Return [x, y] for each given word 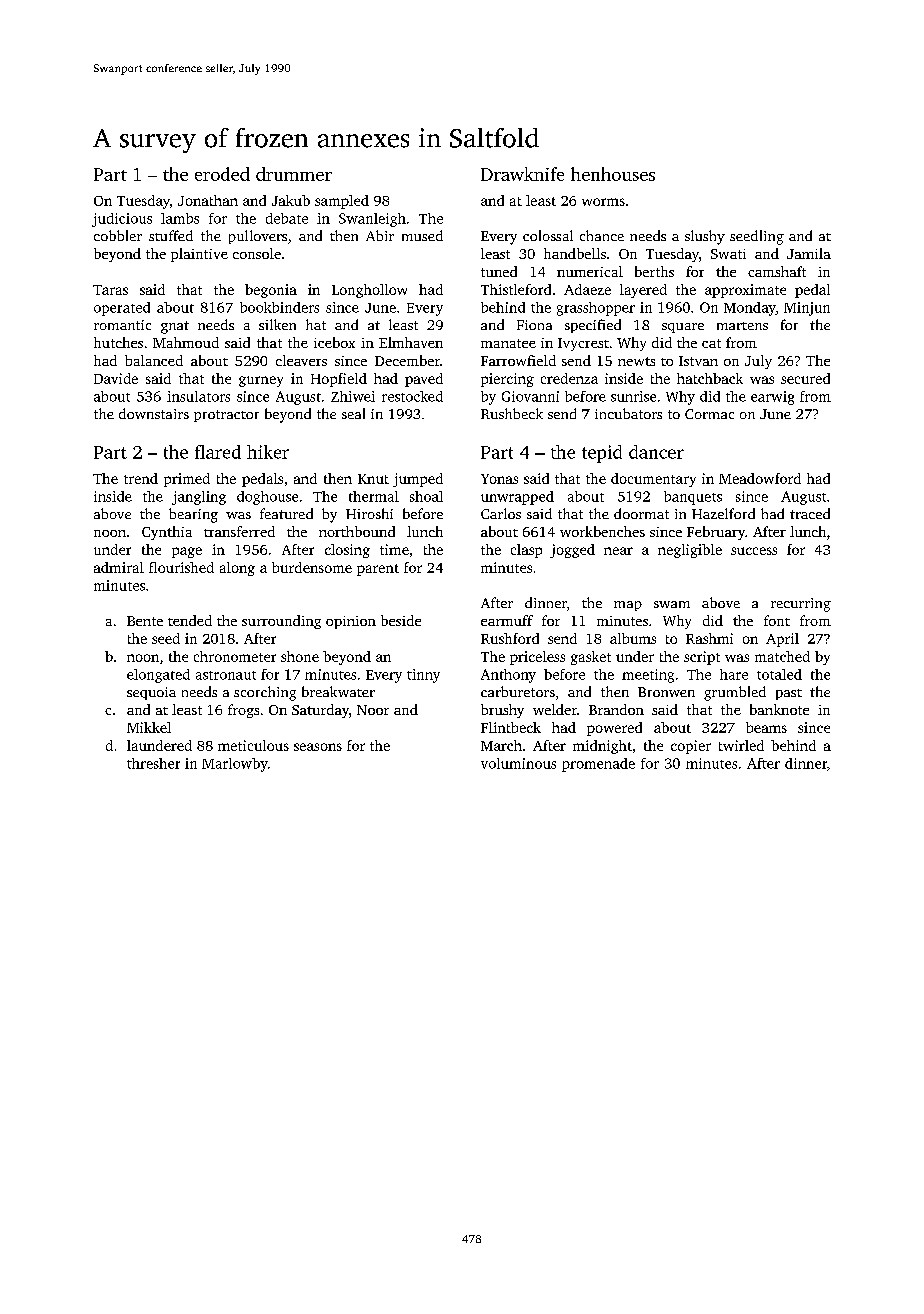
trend [141, 478]
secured [805, 378]
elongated [158, 676]
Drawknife [522, 174]
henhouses [613, 174]
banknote [779, 709]
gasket [591, 658]
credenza [569, 378]
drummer [294, 174]
